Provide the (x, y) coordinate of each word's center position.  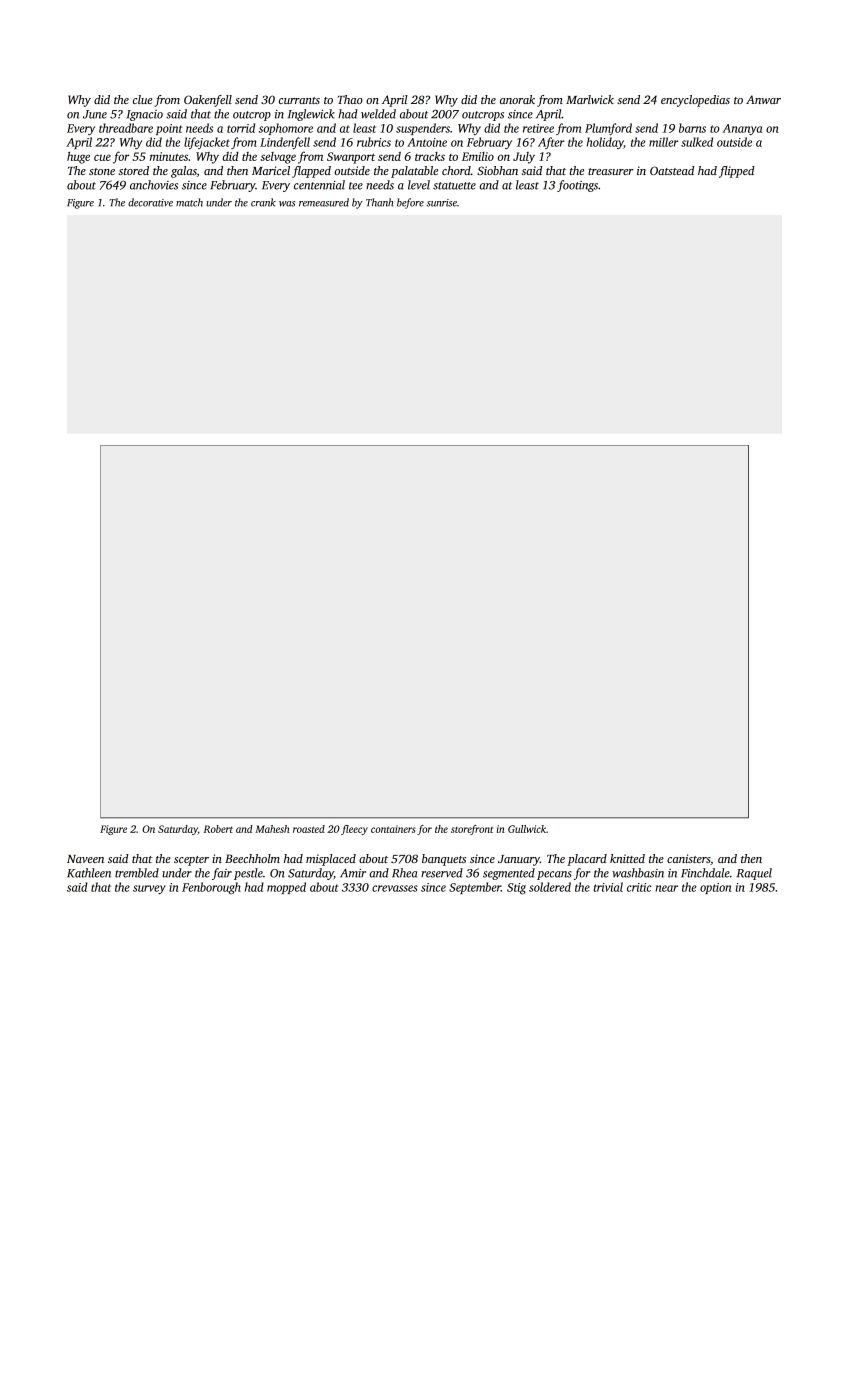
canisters (688, 858)
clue (142, 99)
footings (577, 186)
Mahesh (272, 829)
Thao (350, 99)
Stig (516, 888)
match (189, 202)
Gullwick (527, 829)
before (410, 203)
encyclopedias (695, 101)
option (715, 888)
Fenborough (211, 888)
